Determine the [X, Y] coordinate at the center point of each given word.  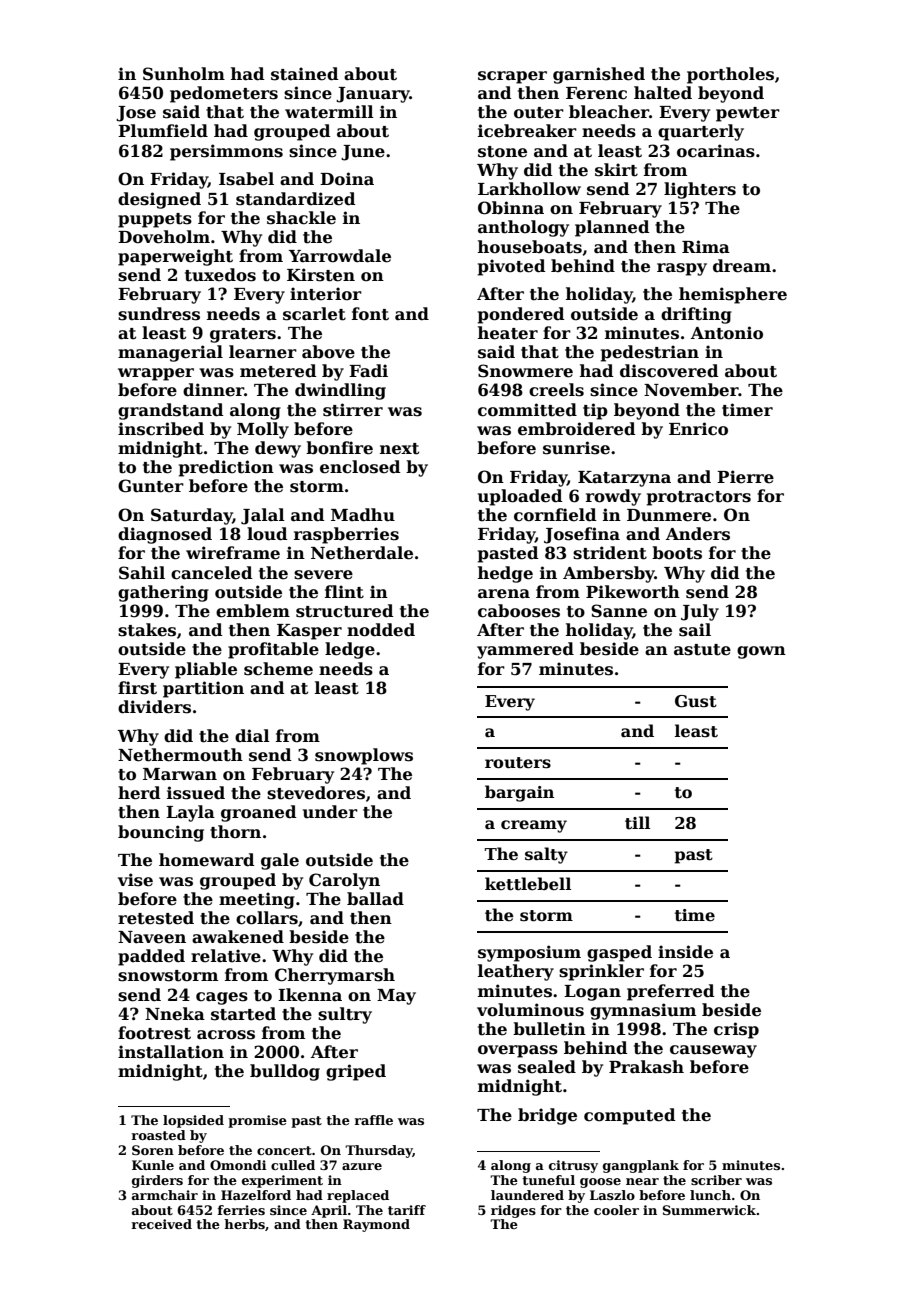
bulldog [285, 1072]
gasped [619, 953]
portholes [730, 75]
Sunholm [184, 74]
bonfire [339, 448]
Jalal [263, 516]
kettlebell [528, 884]
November [691, 390]
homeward [207, 860]
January [373, 95]
